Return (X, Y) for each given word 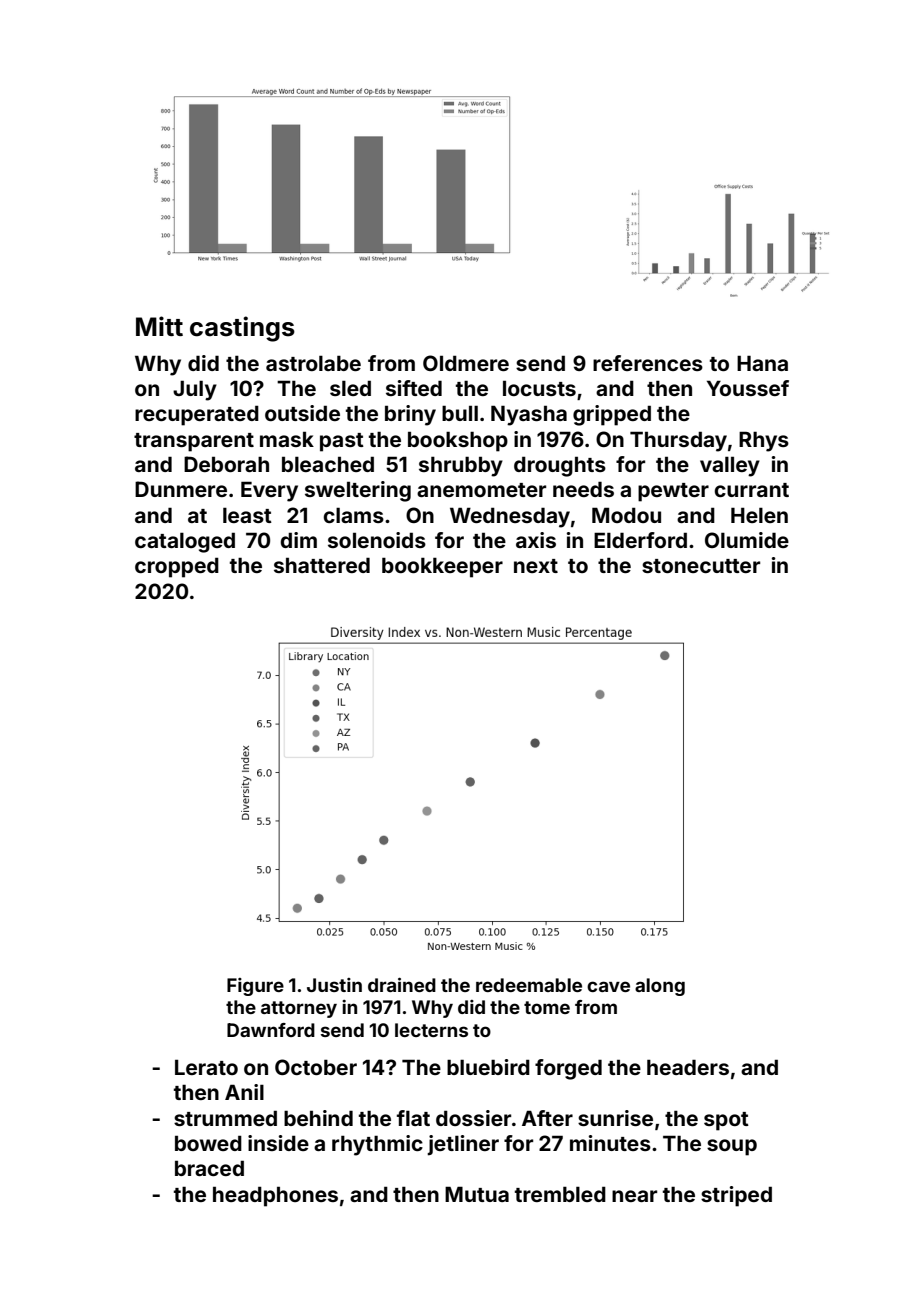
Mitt (159, 326)
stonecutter (701, 566)
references (648, 363)
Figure (255, 987)
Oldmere (466, 363)
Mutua (477, 1194)
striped (736, 1196)
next (536, 566)
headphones (275, 1196)
